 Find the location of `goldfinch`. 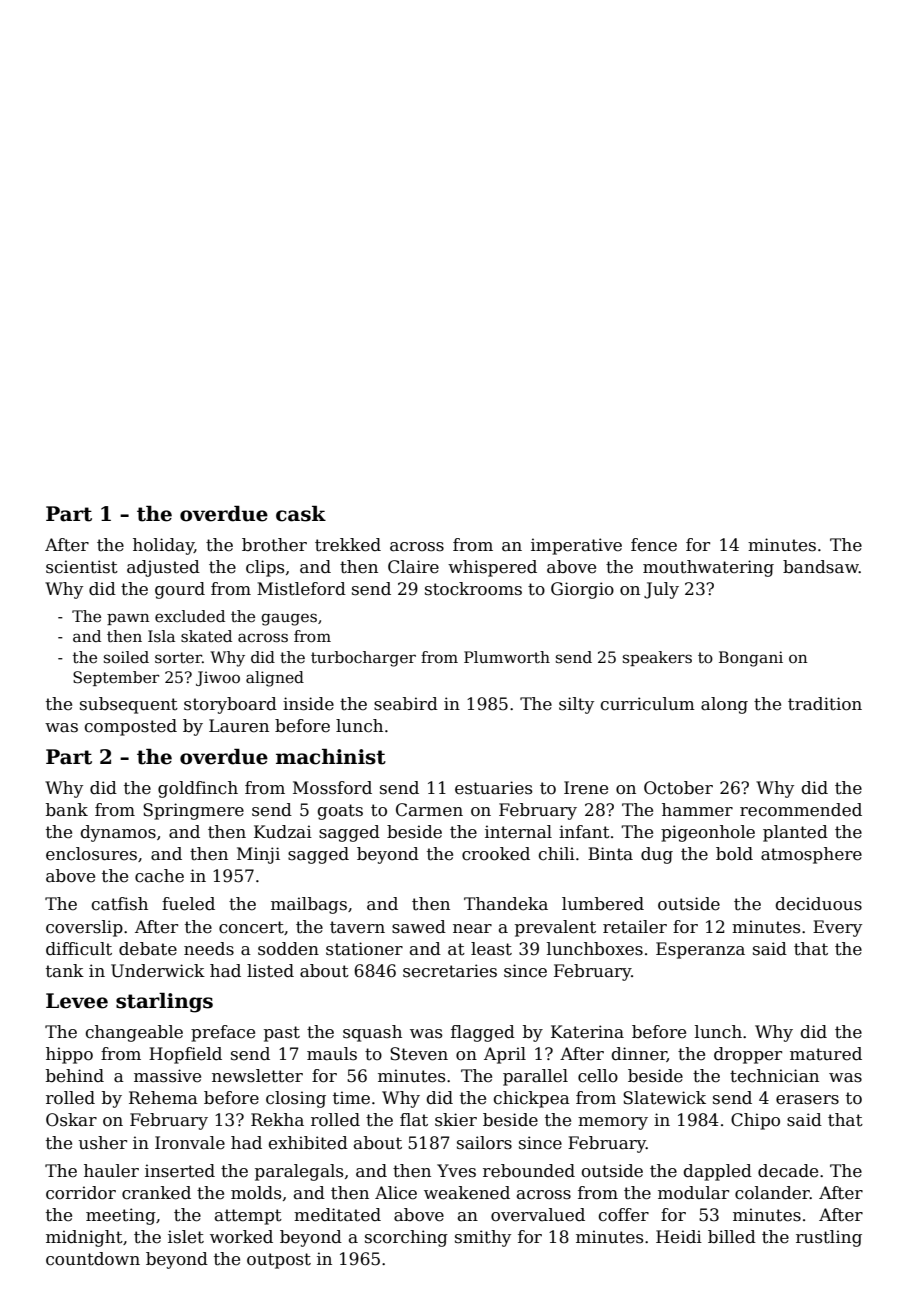

goldfinch is located at coordinates (198, 789).
